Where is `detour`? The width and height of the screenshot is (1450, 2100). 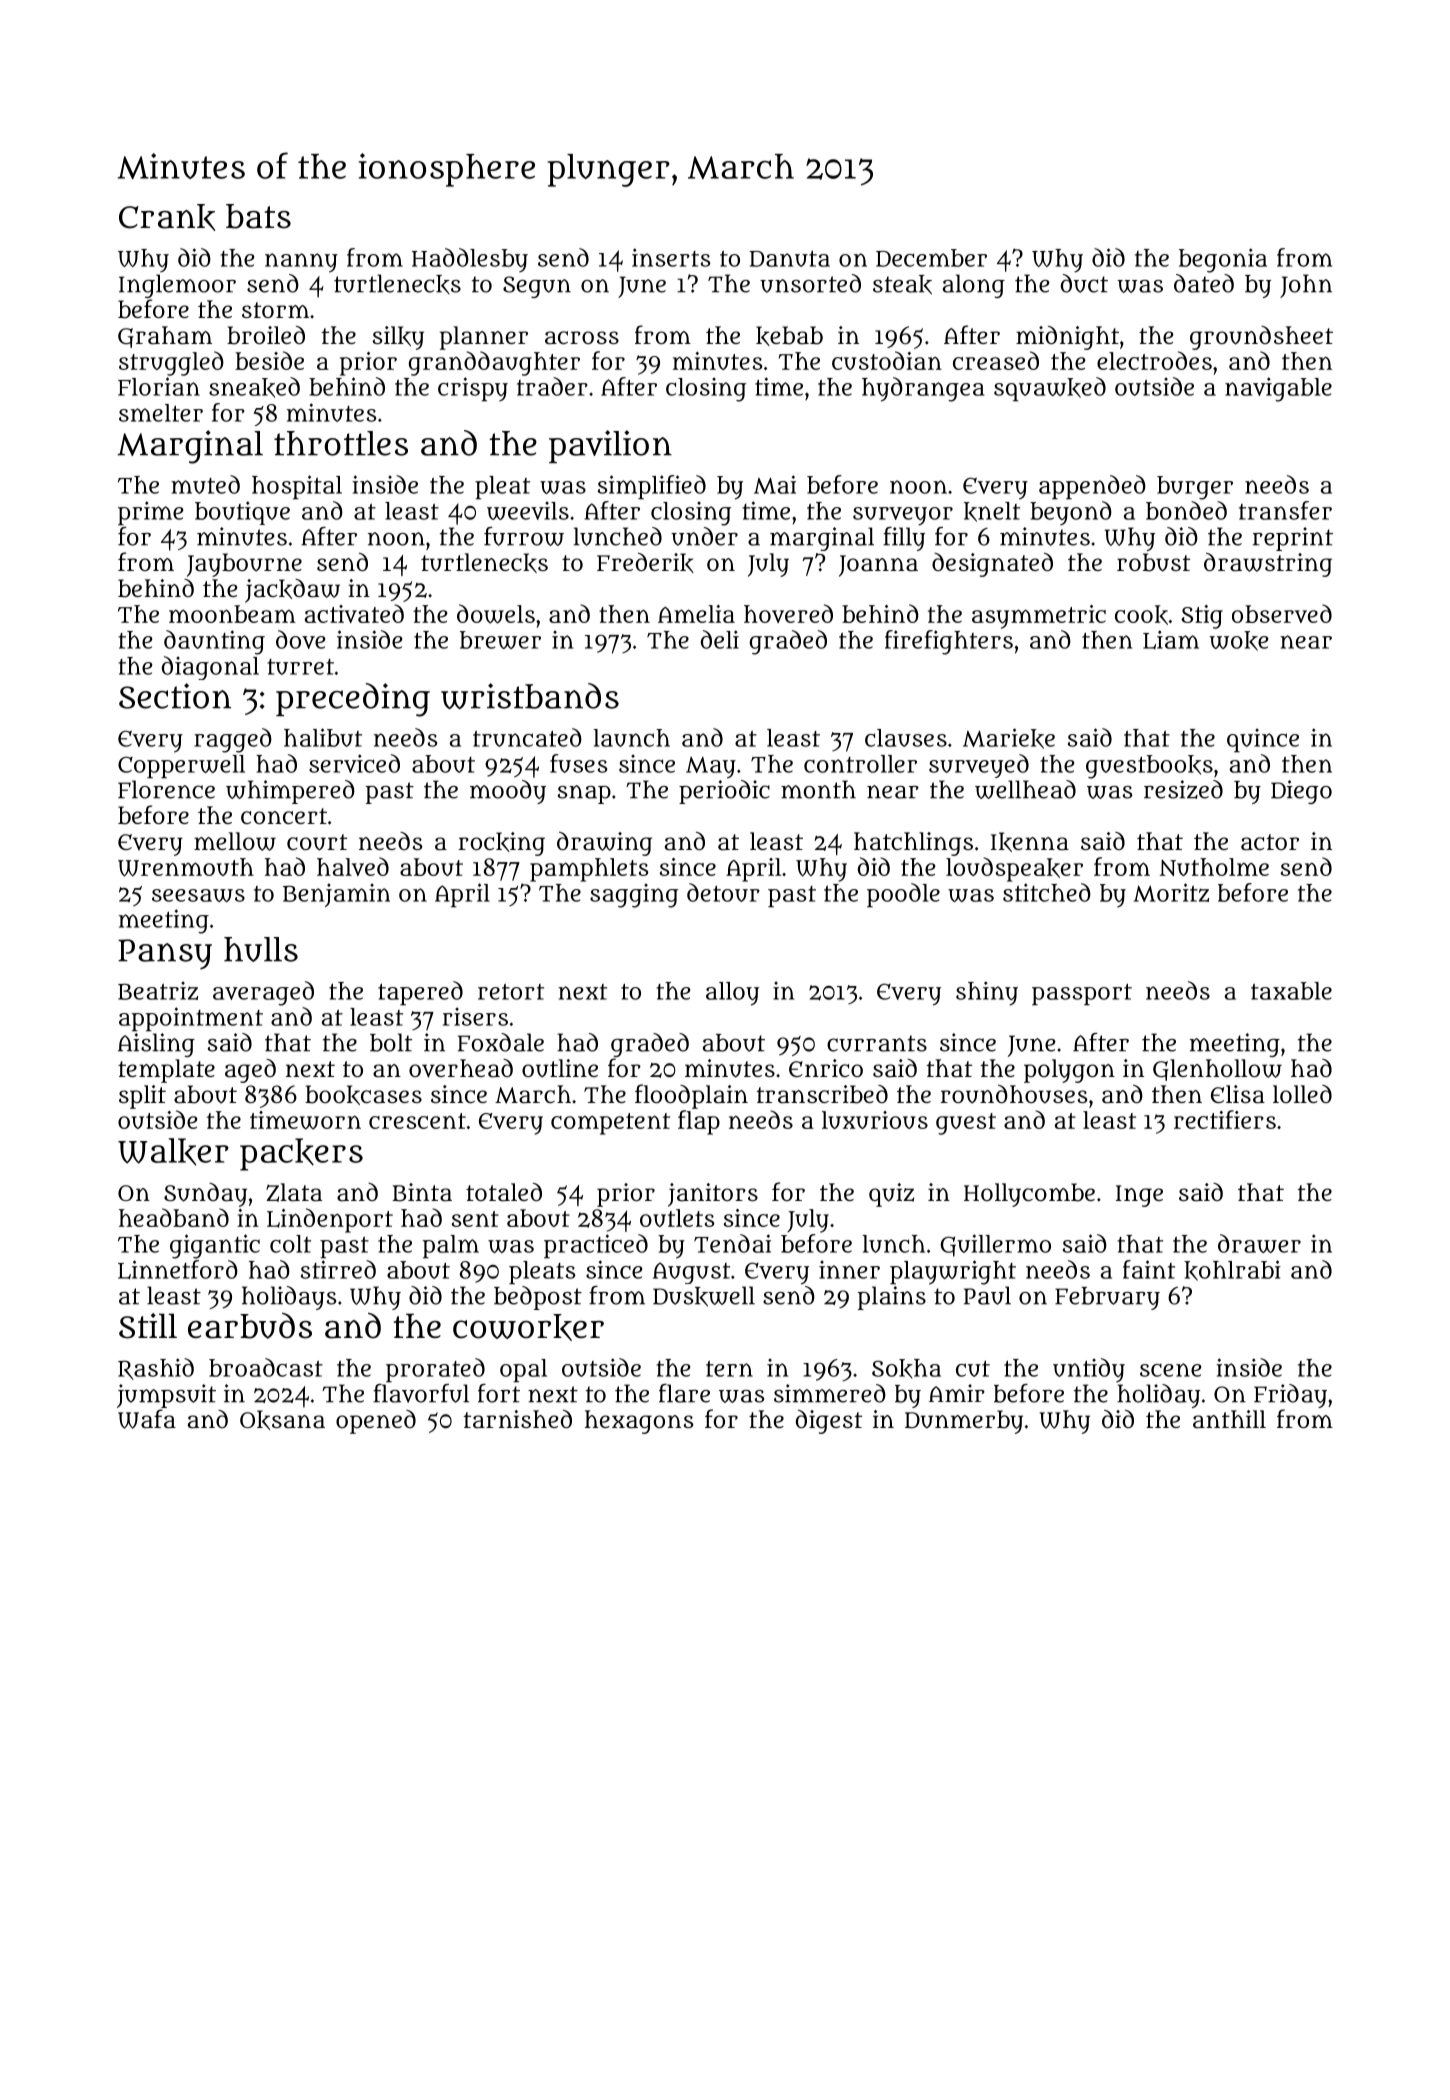 detour is located at coordinates (723, 892).
